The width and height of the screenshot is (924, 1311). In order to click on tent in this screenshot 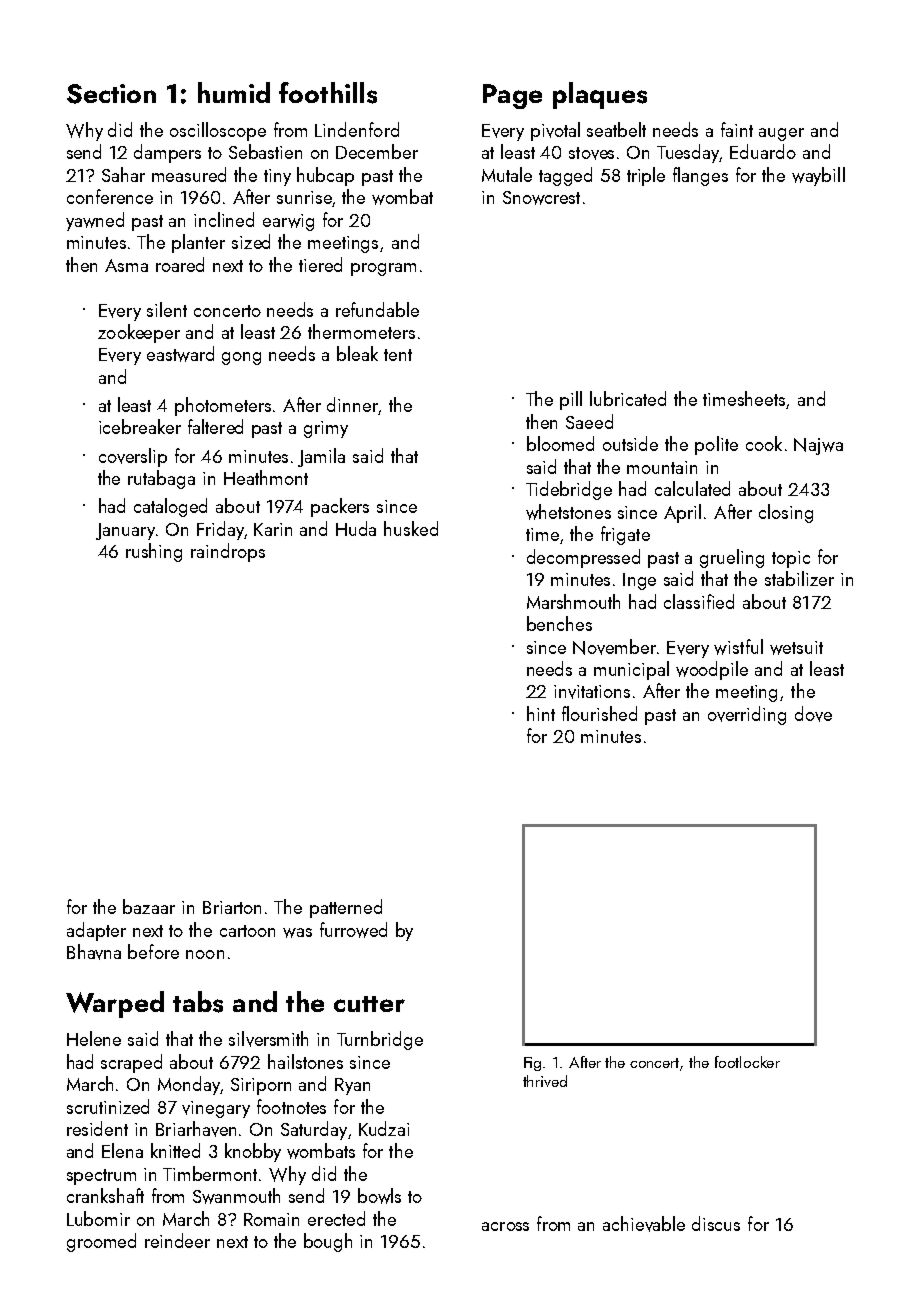, I will do `click(398, 355)`.
